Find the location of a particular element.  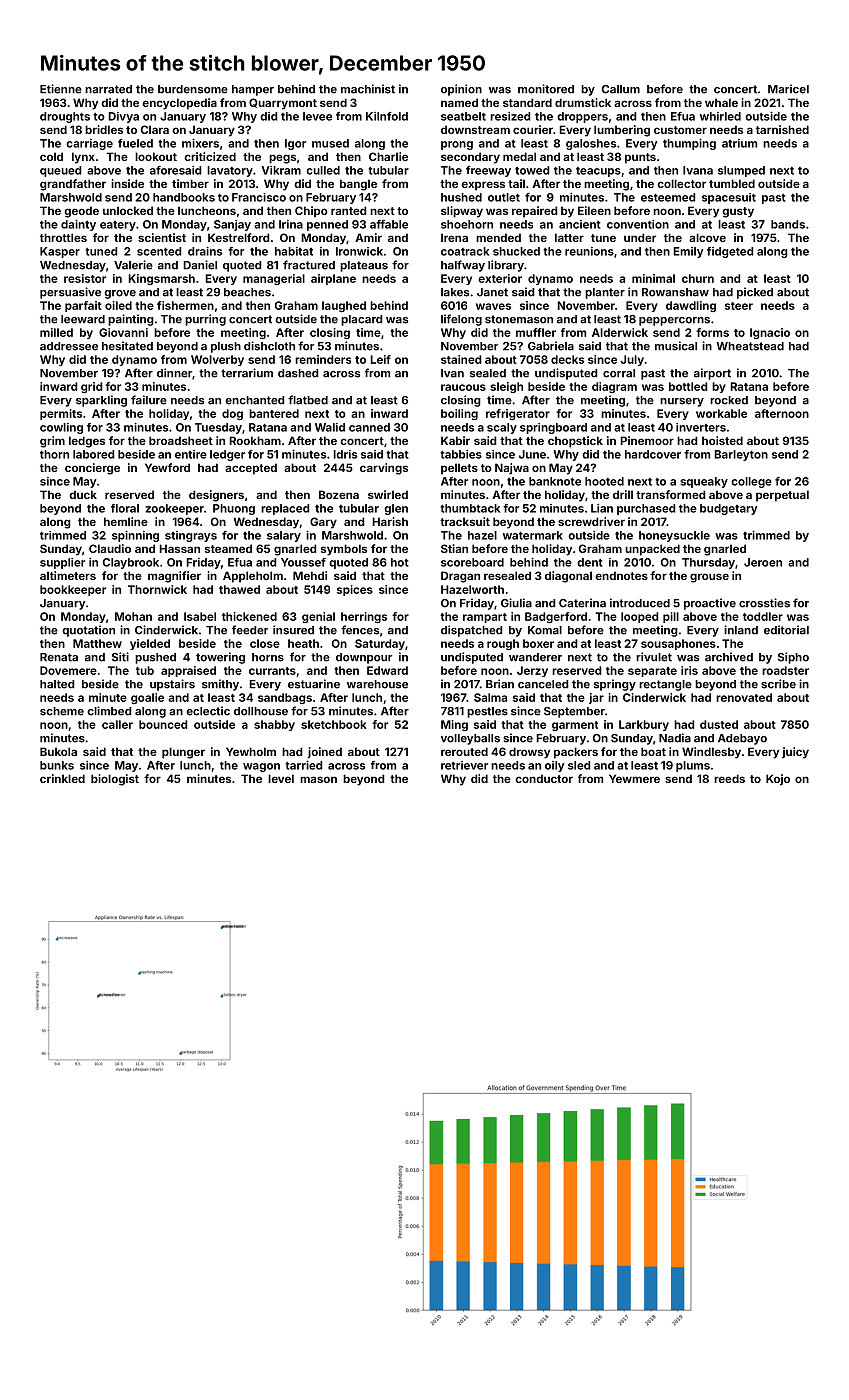

dollhouse is located at coordinates (261, 711).
